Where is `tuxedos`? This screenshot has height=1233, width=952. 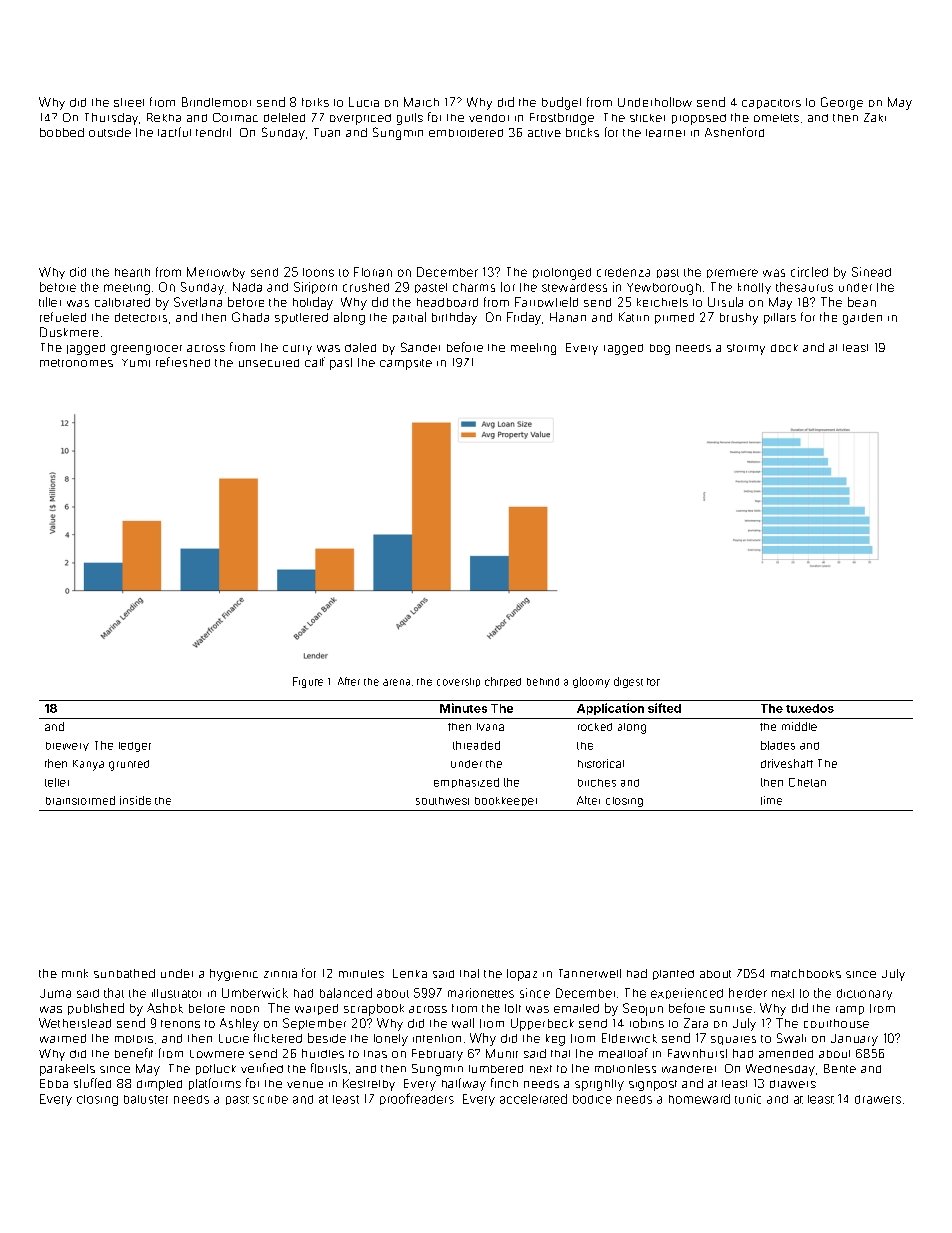 tuxedos is located at coordinates (810, 708).
